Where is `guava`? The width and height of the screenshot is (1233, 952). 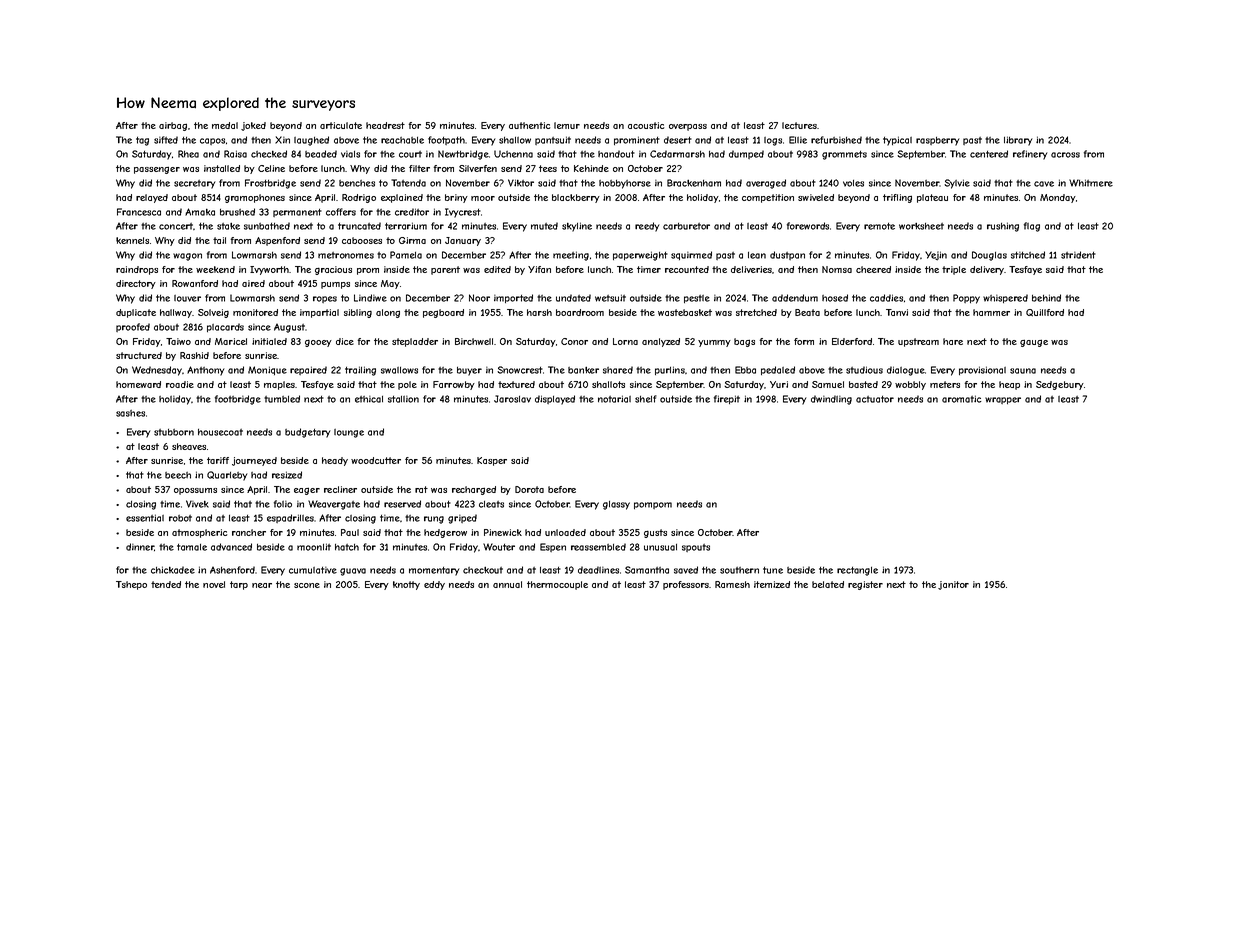 guava is located at coordinates (353, 572).
